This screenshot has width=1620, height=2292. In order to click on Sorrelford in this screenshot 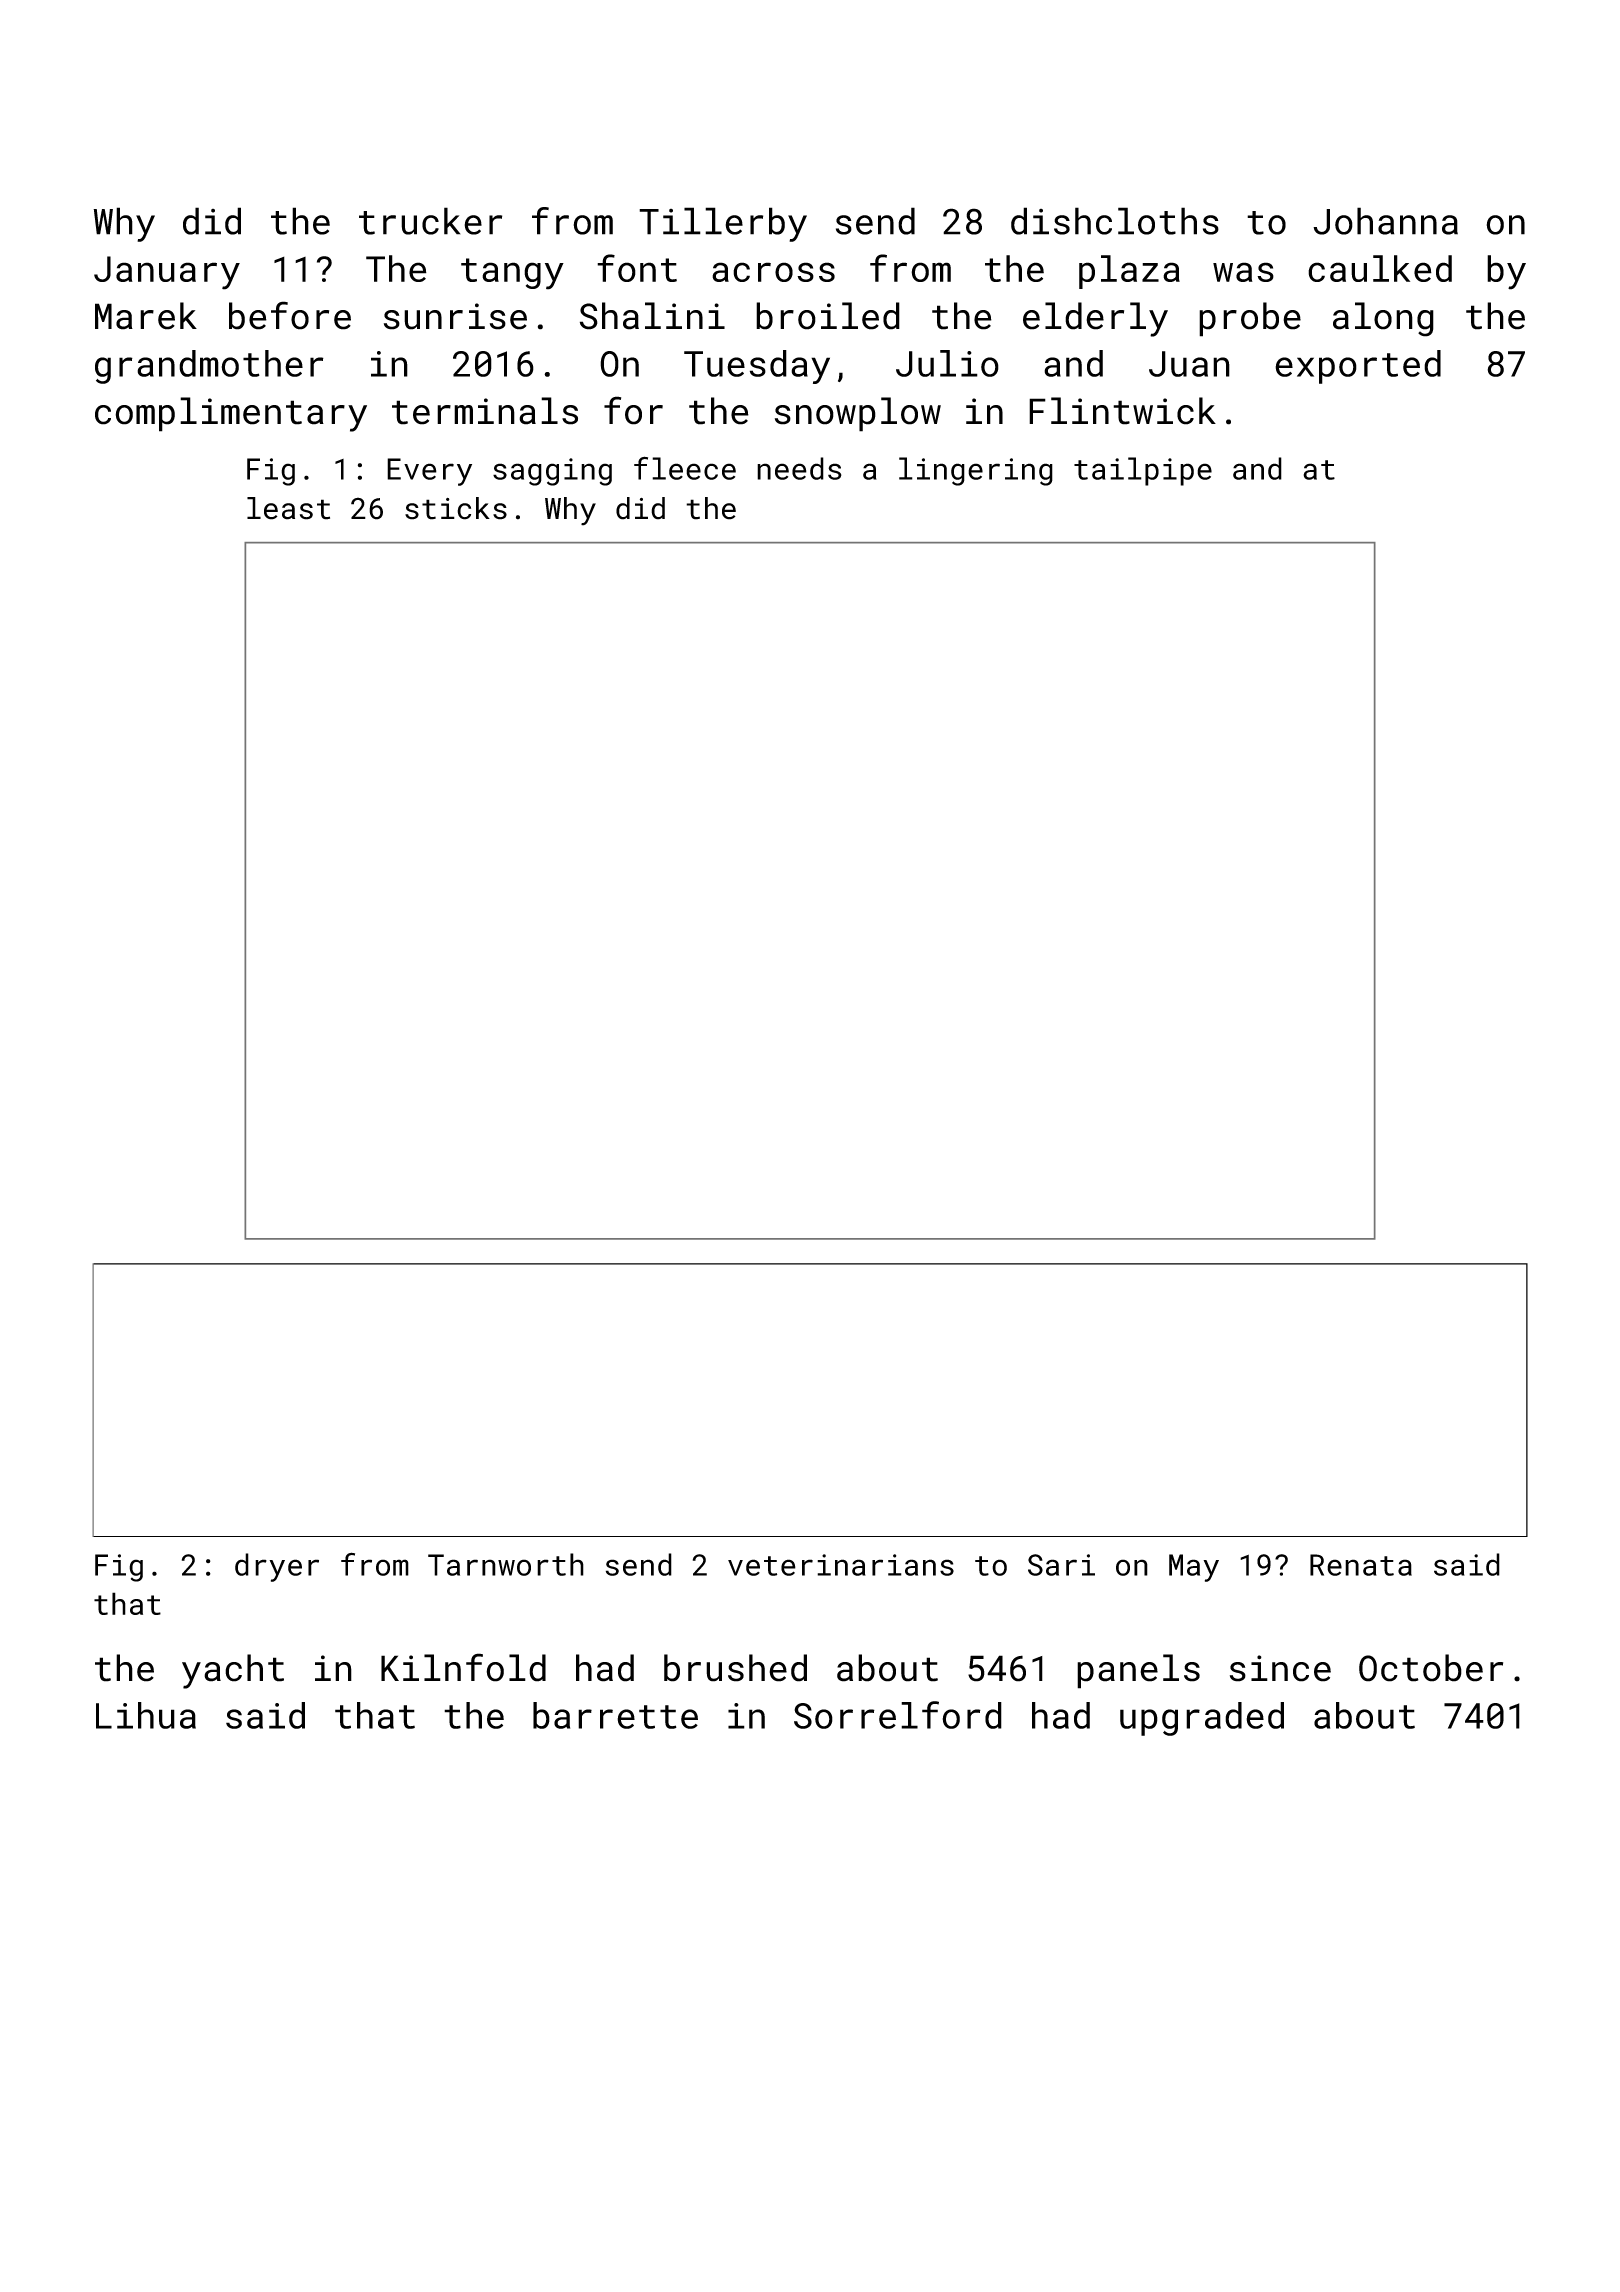, I will do `click(898, 1715)`.
